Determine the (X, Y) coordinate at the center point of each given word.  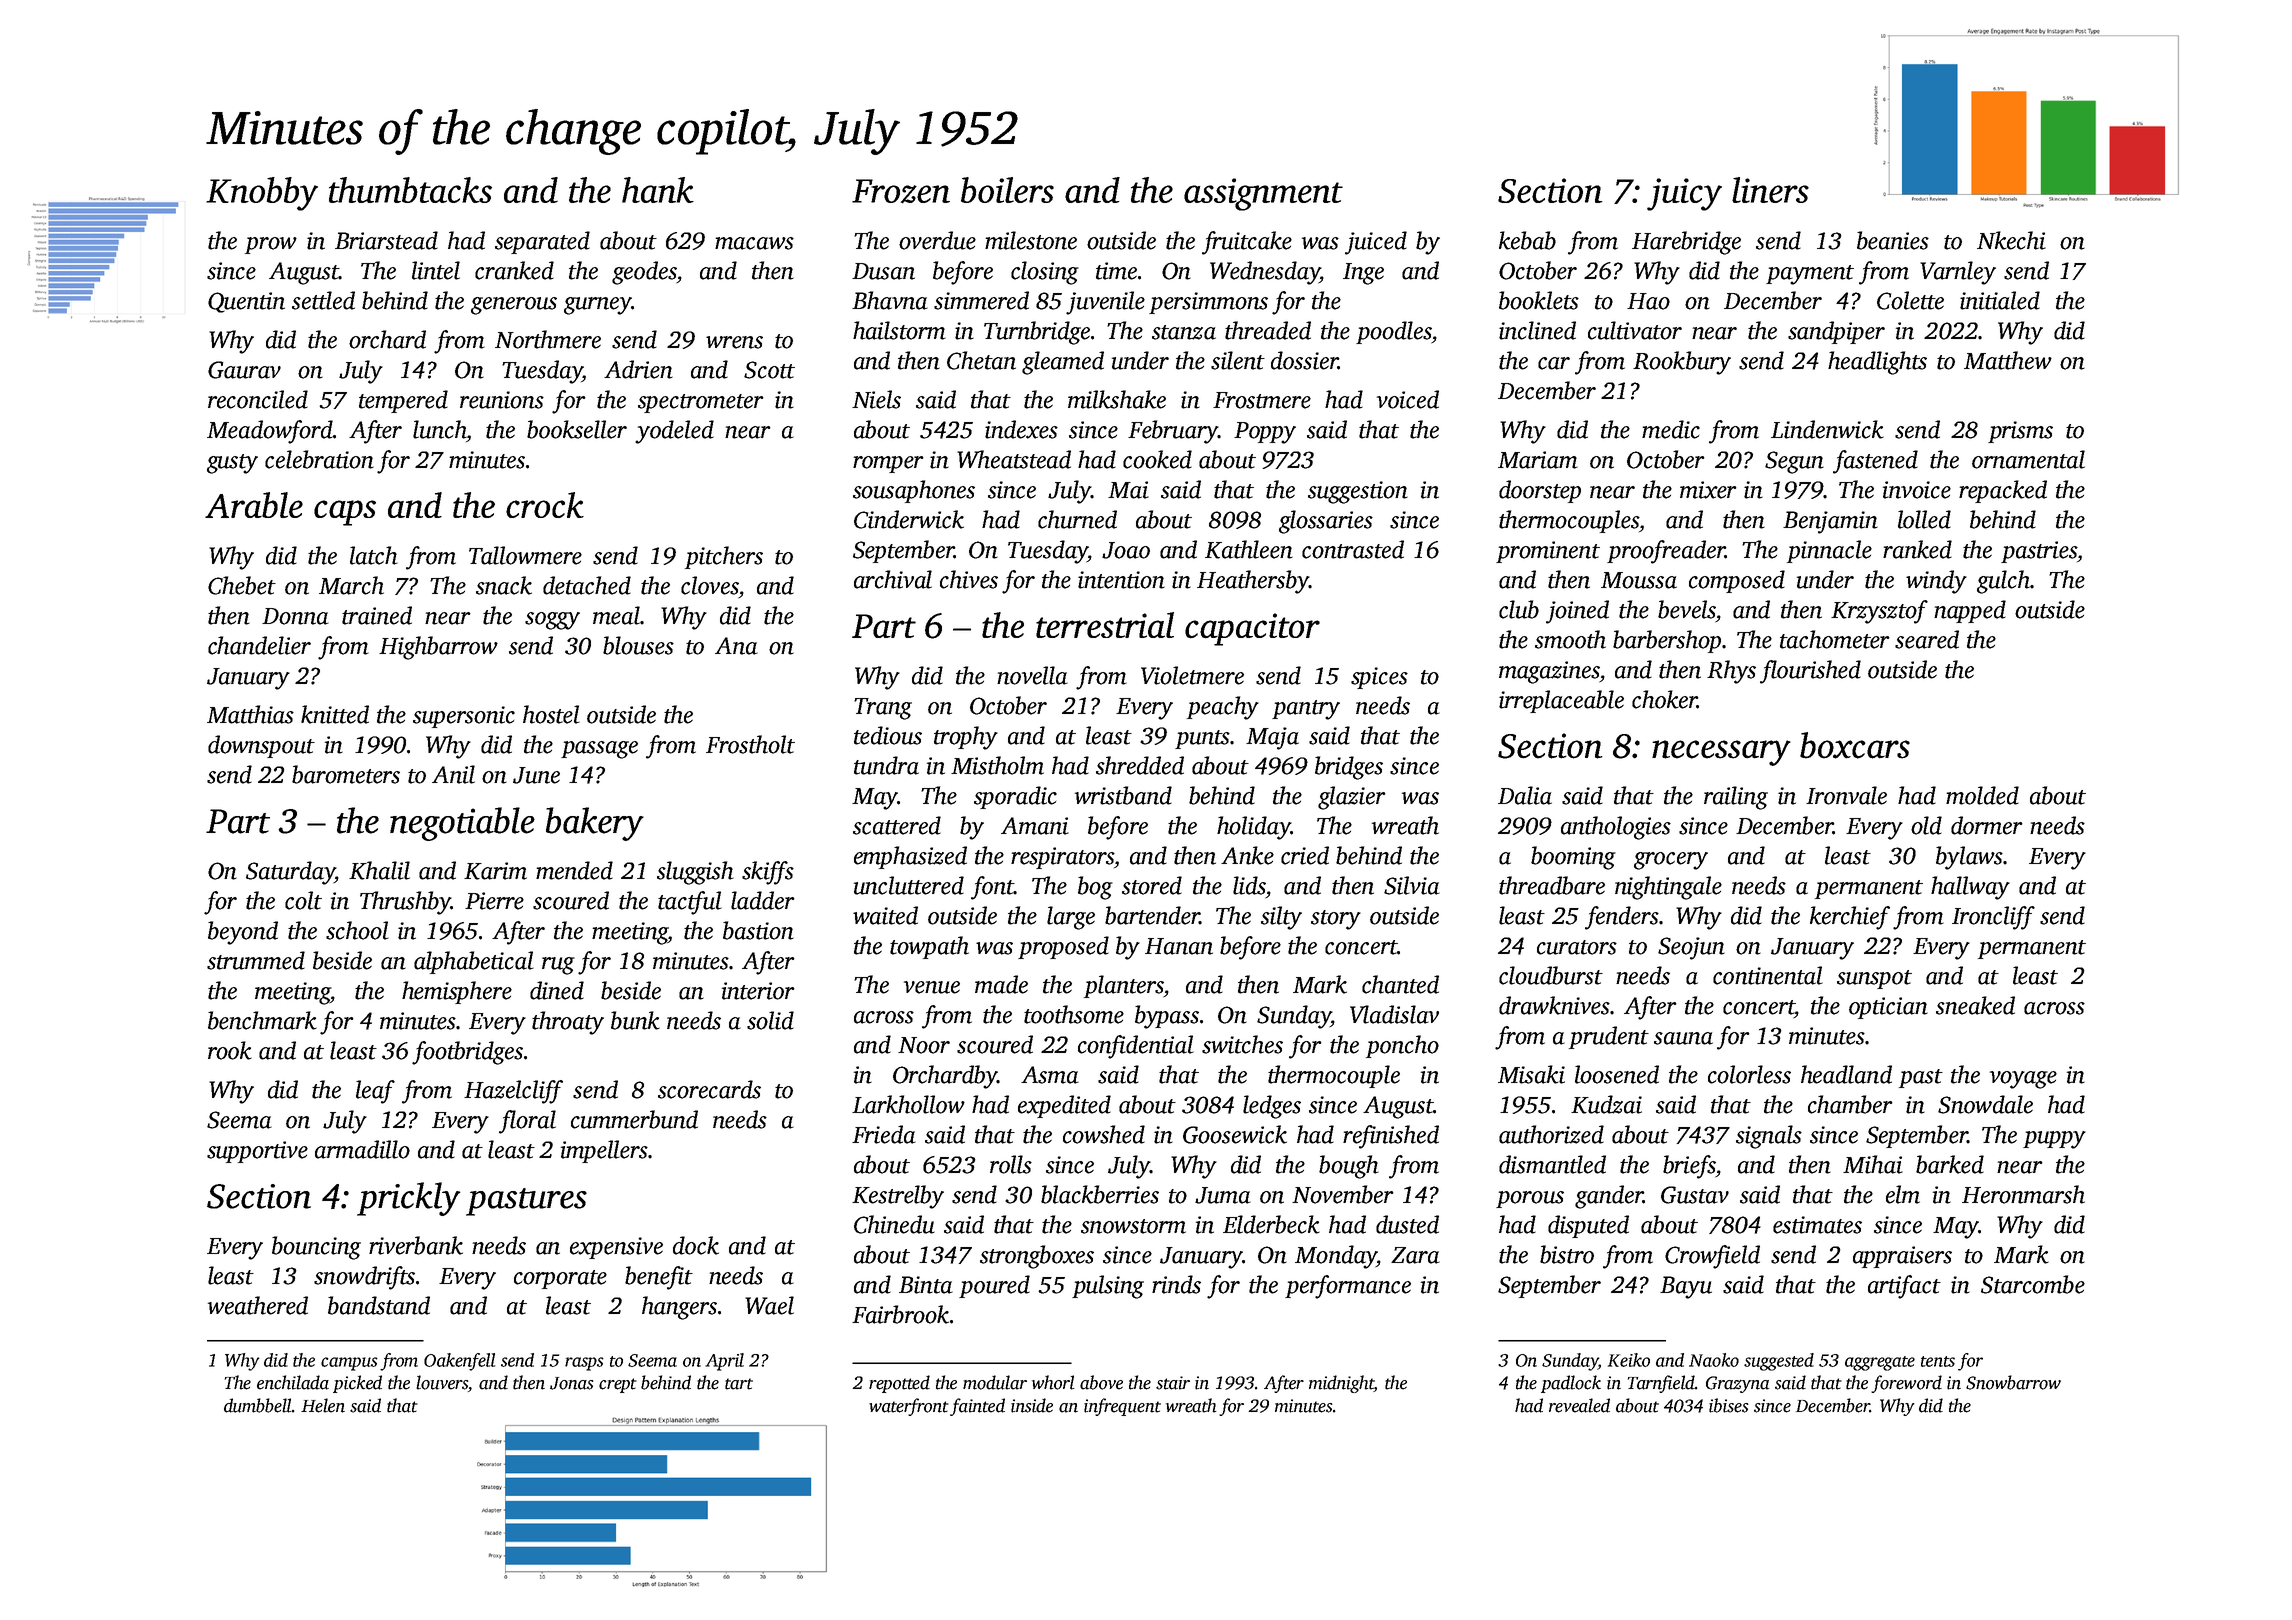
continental (1768, 975)
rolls (1011, 1164)
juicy (1684, 194)
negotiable (462, 824)
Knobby (262, 194)
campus (349, 1364)
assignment (1263, 194)
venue (932, 987)
